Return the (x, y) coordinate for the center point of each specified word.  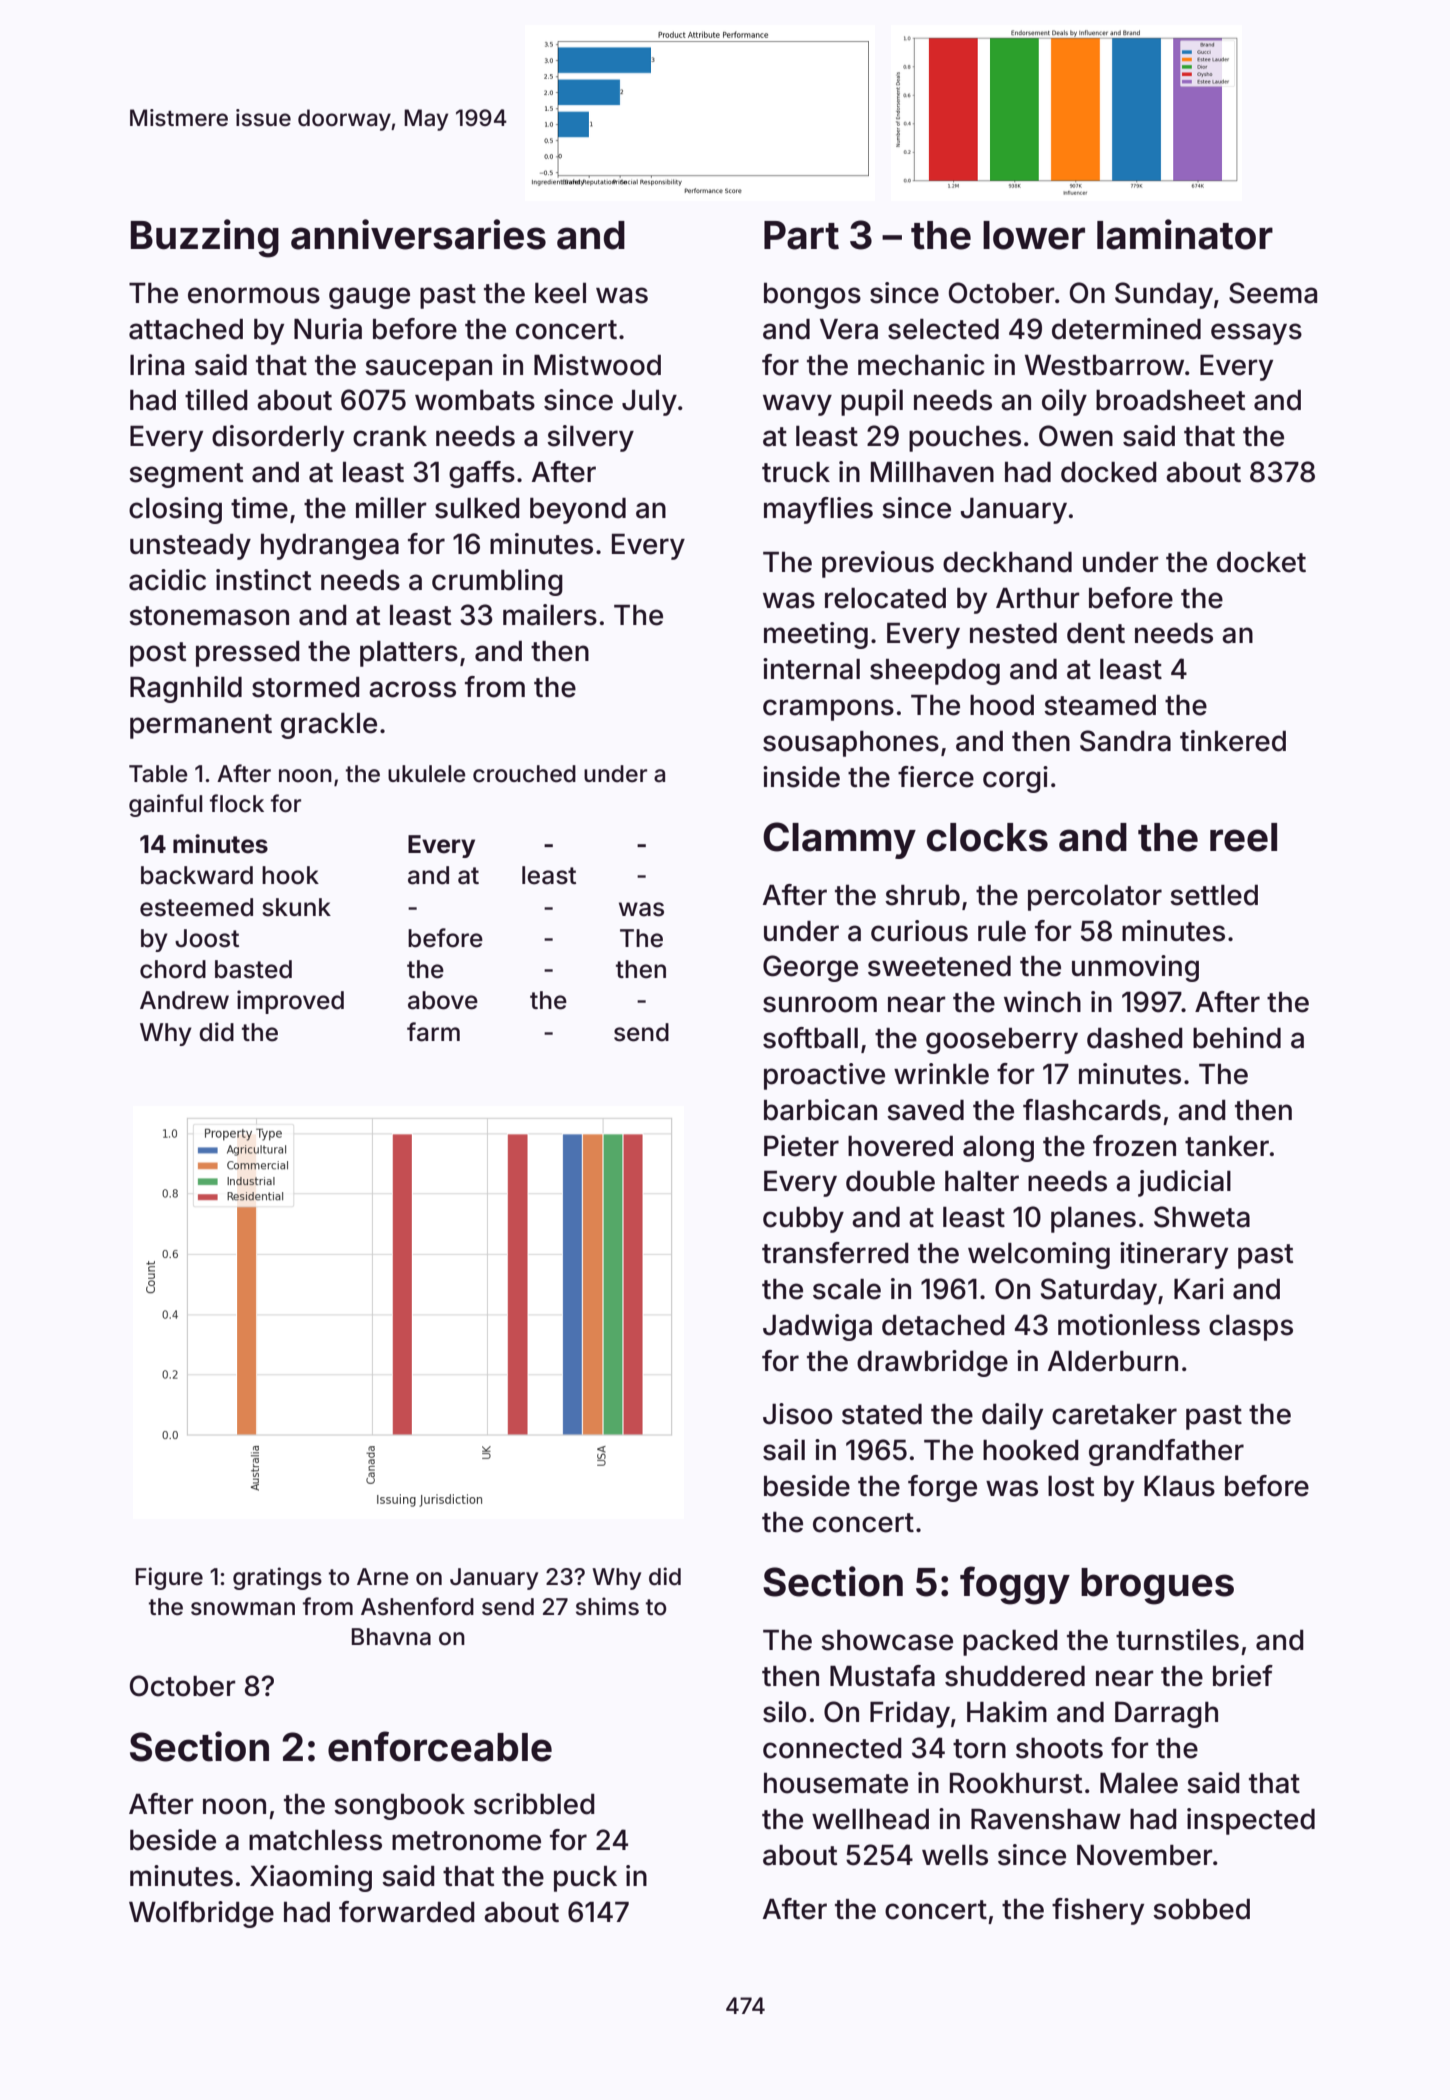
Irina (157, 365)
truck (796, 472)
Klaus (1179, 1486)
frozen (1134, 1146)
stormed (306, 687)
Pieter (801, 1146)
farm (433, 1032)
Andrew (184, 1000)
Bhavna (391, 1637)
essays (1256, 334)
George (810, 968)
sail (784, 1450)
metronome (466, 1841)
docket (1261, 562)
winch (1042, 1002)
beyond (578, 511)
